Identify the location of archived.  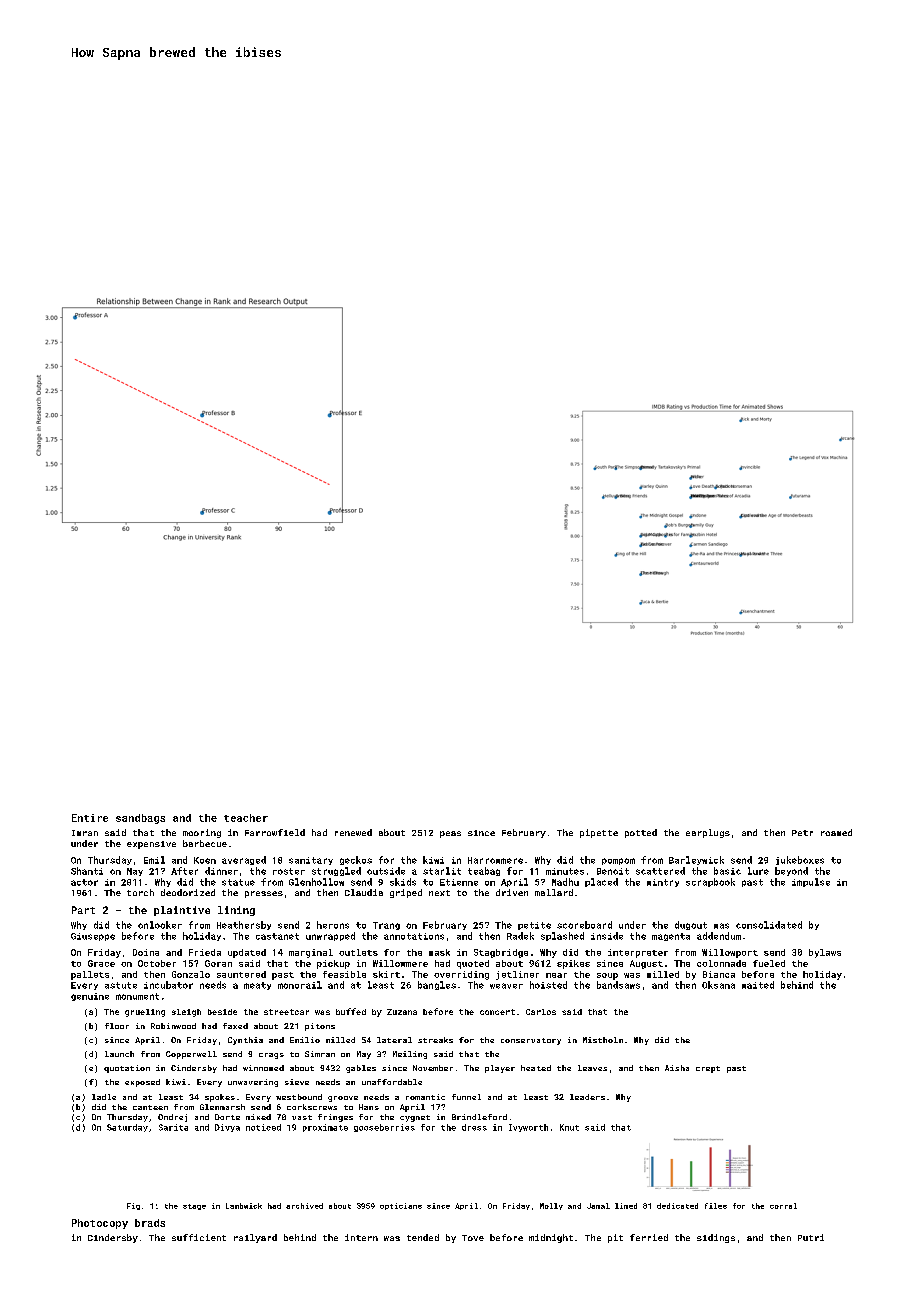
(304, 1206).
